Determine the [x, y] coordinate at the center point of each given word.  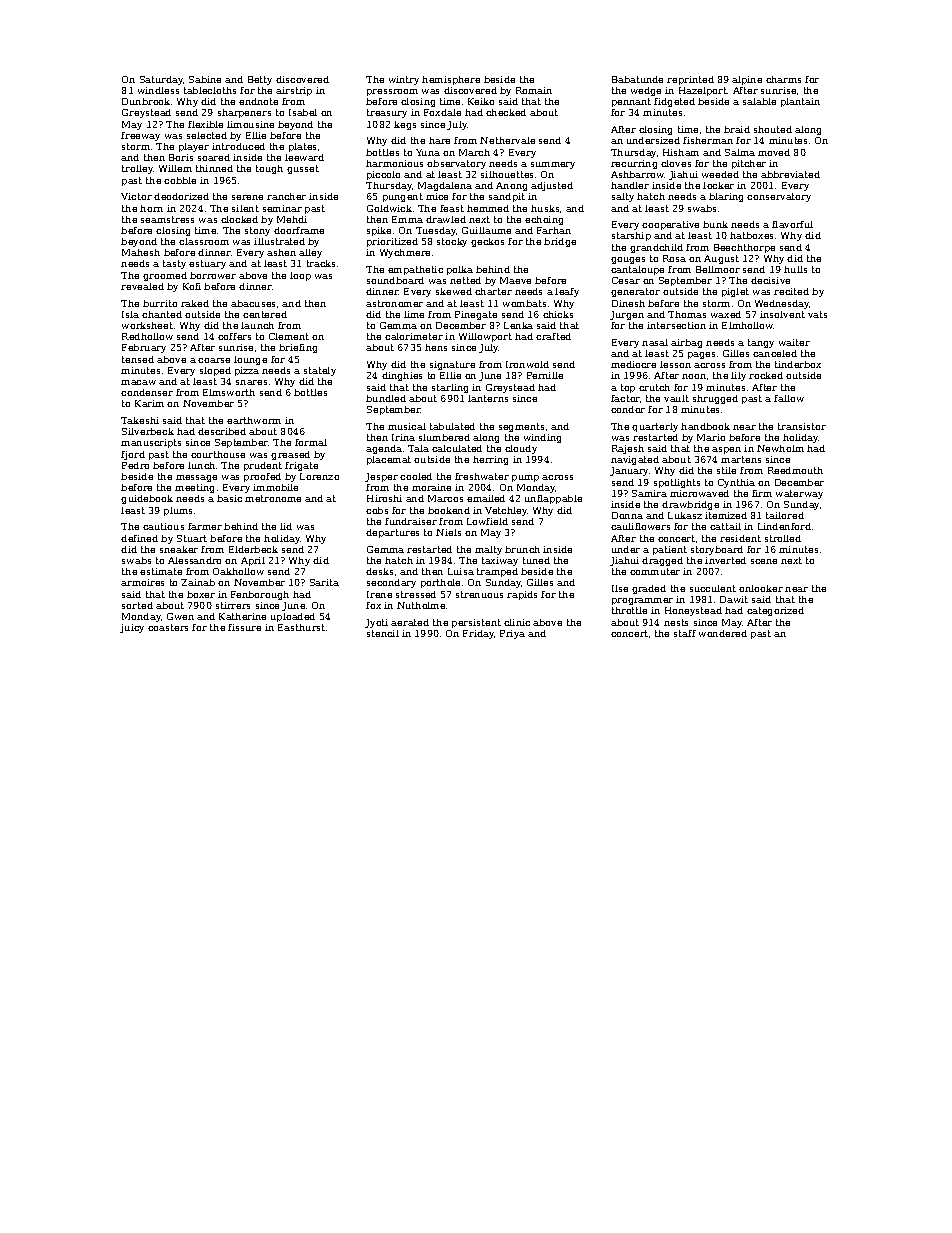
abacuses [253, 303]
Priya [512, 634]
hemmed [488, 208]
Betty [260, 80]
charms [783, 79]
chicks [558, 314]
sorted [137, 605]
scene [764, 561]
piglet [735, 292]
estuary [207, 264]
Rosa [674, 258]
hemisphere [451, 80]
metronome [273, 498]
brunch [522, 549]
